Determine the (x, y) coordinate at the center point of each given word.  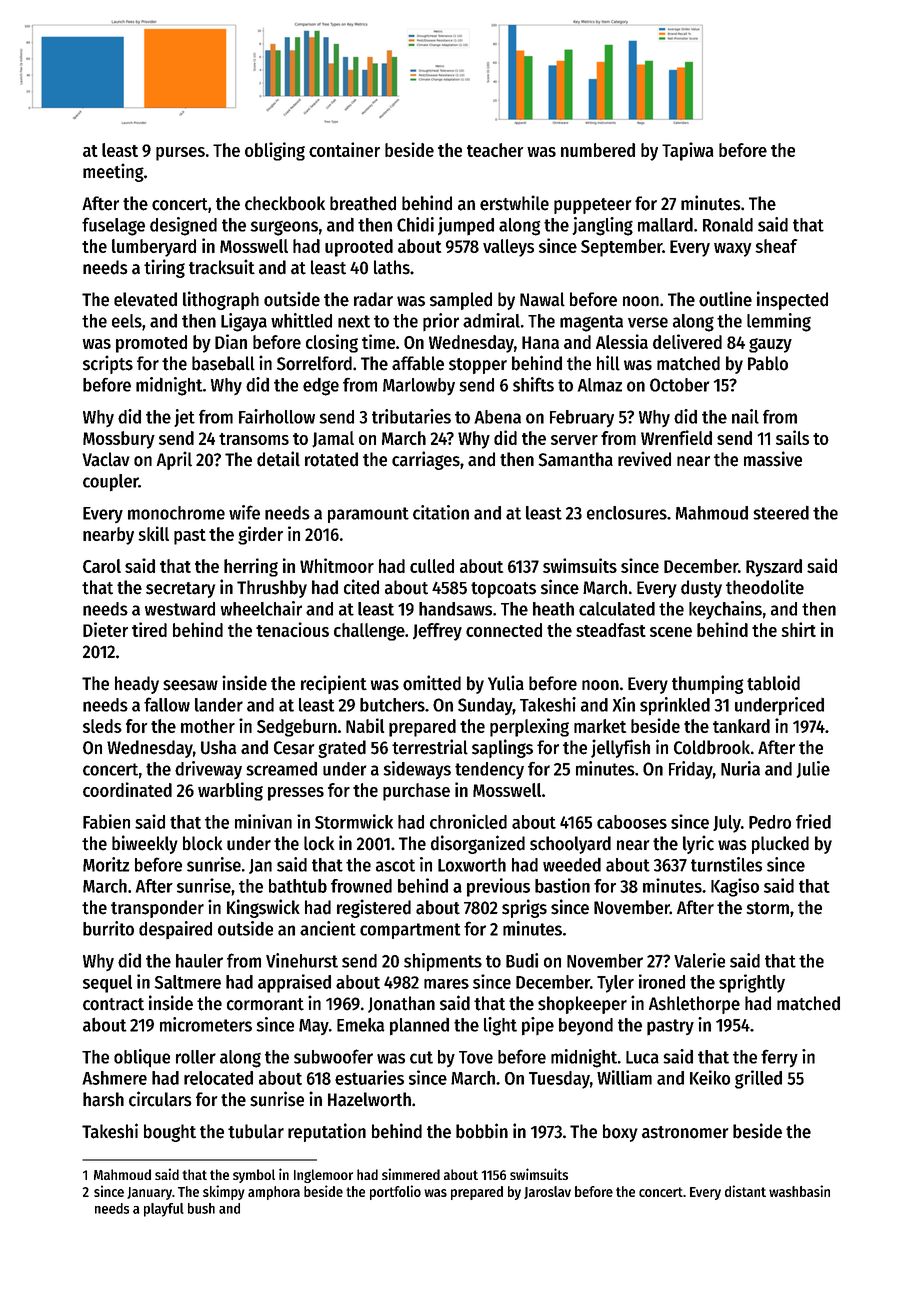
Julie (813, 769)
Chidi (415, 224)
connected (504, 630)
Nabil (365, 725)
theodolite (765, 587)
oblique (142, 1058)
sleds (102, 726)
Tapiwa (688, 151)
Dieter (105, 629)
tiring (164, 268)
